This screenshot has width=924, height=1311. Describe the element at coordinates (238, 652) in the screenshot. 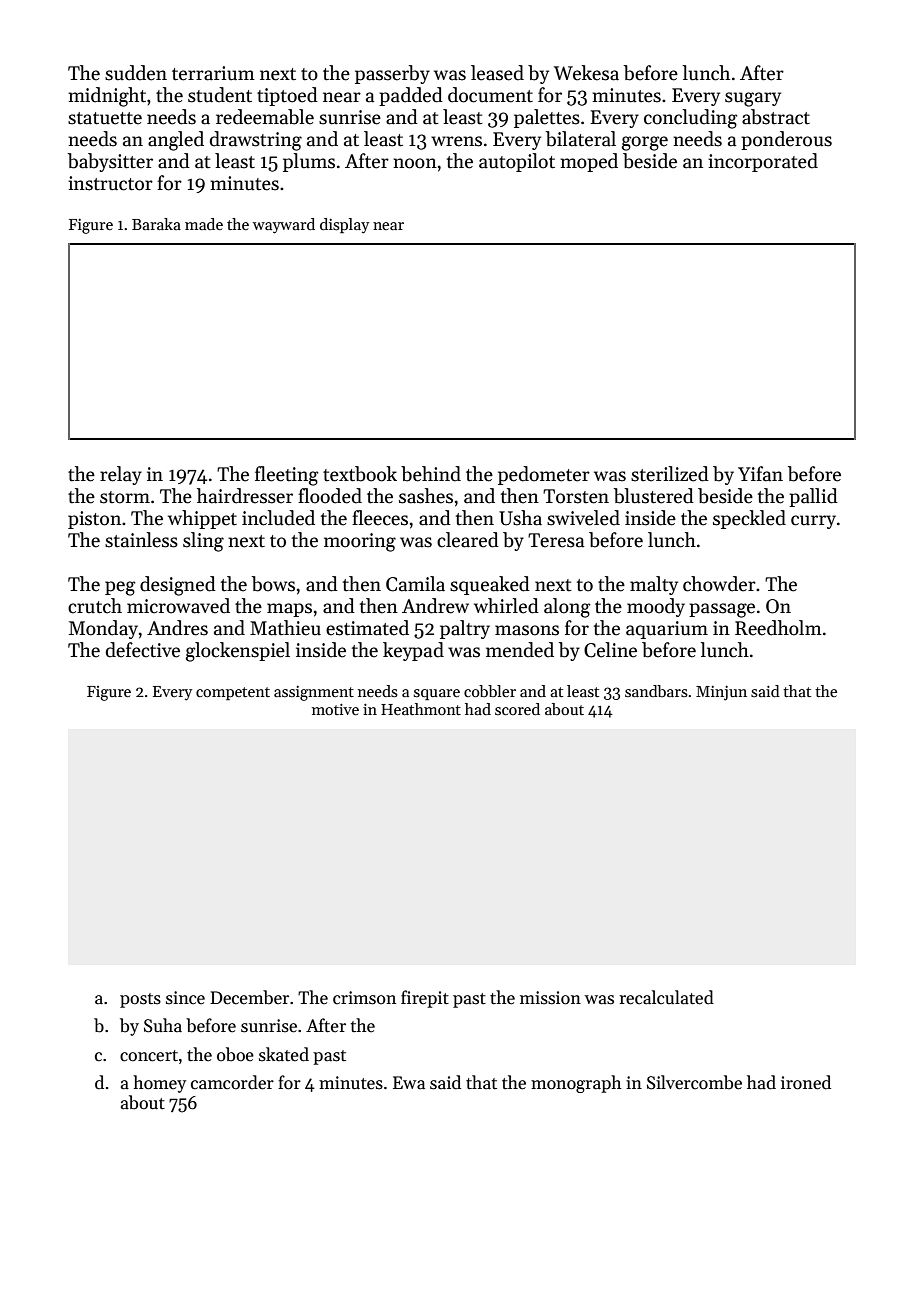

I see `glockenspiel` at that location.
